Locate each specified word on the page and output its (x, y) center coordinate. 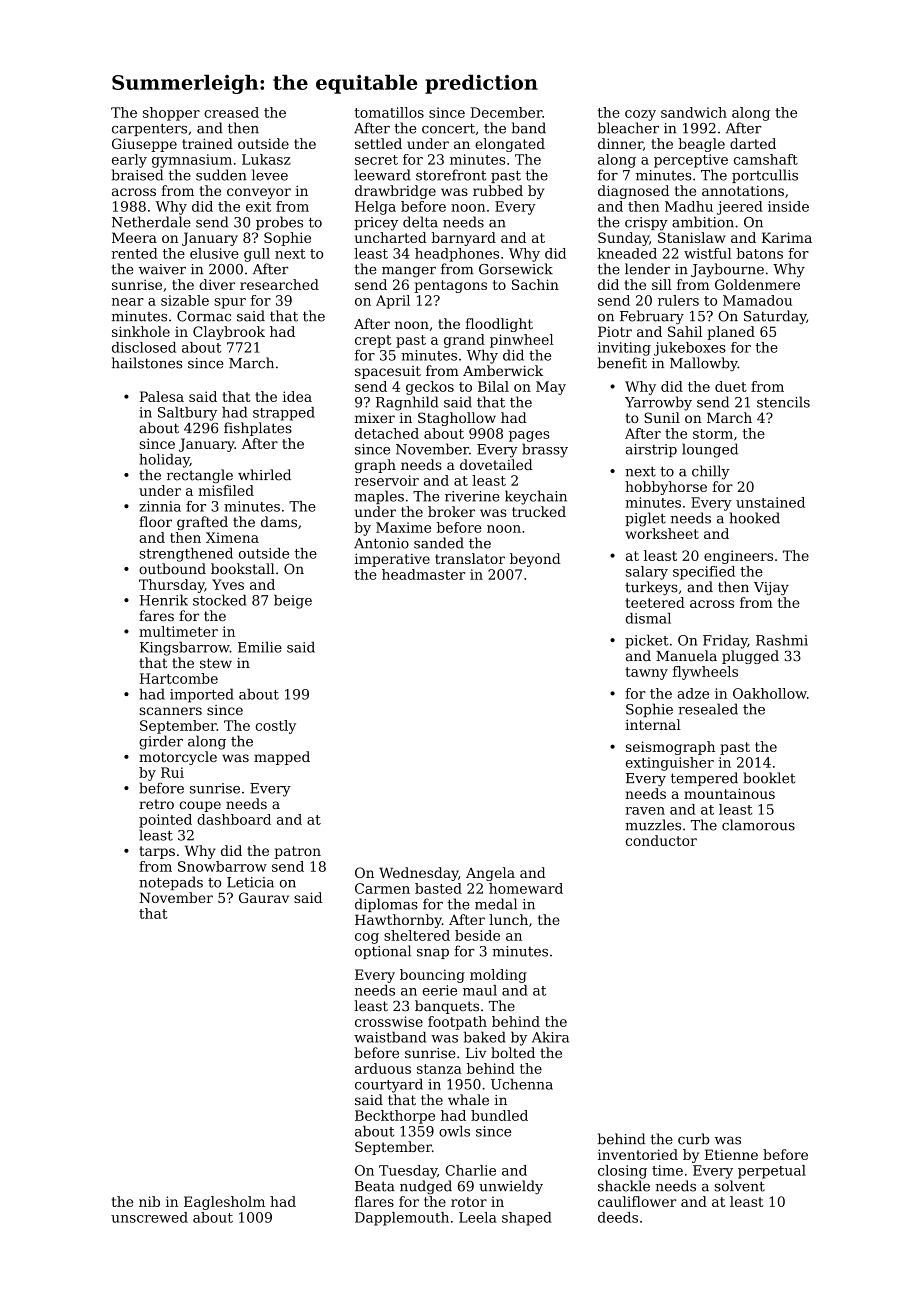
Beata (375, 1186)
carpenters (149, 130)
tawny (646, 673)
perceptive (691, 161)
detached (387, 433)
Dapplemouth (402, 1219)
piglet (645, 519)
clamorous (758, 825)
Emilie (260, 647)
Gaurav (264, 897)
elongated (510, 145)
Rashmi (782, 640)
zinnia (160, 506)
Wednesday (418, 874)
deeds (618, 1217)
